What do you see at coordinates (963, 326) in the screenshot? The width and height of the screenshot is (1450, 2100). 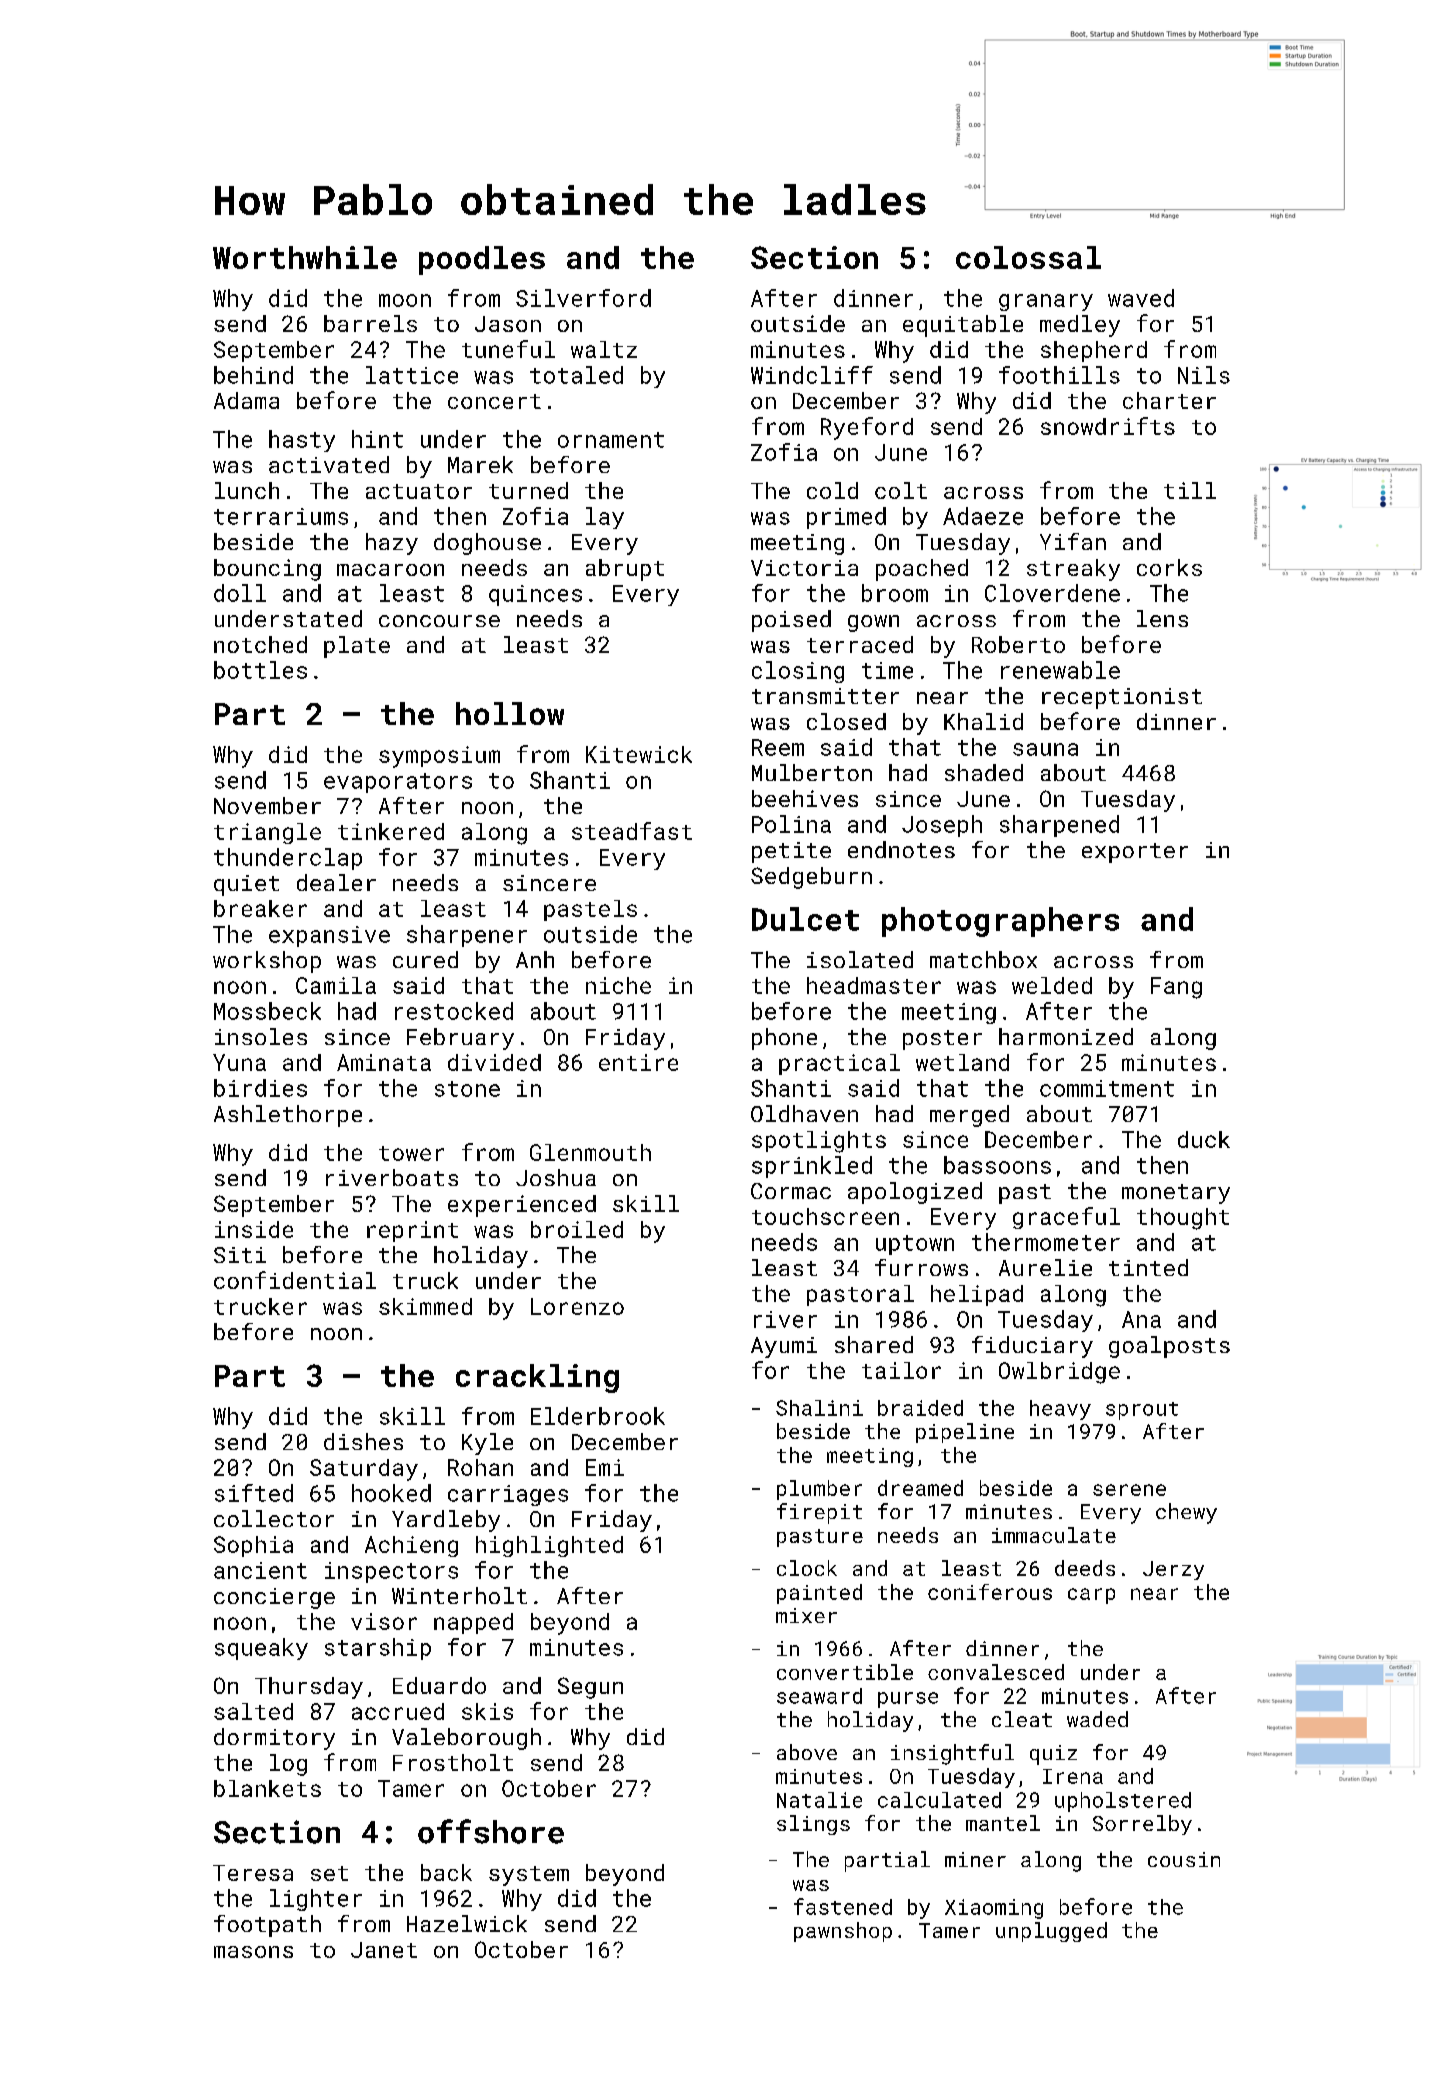 I see `equitable` at bounding box center [963, 326].
